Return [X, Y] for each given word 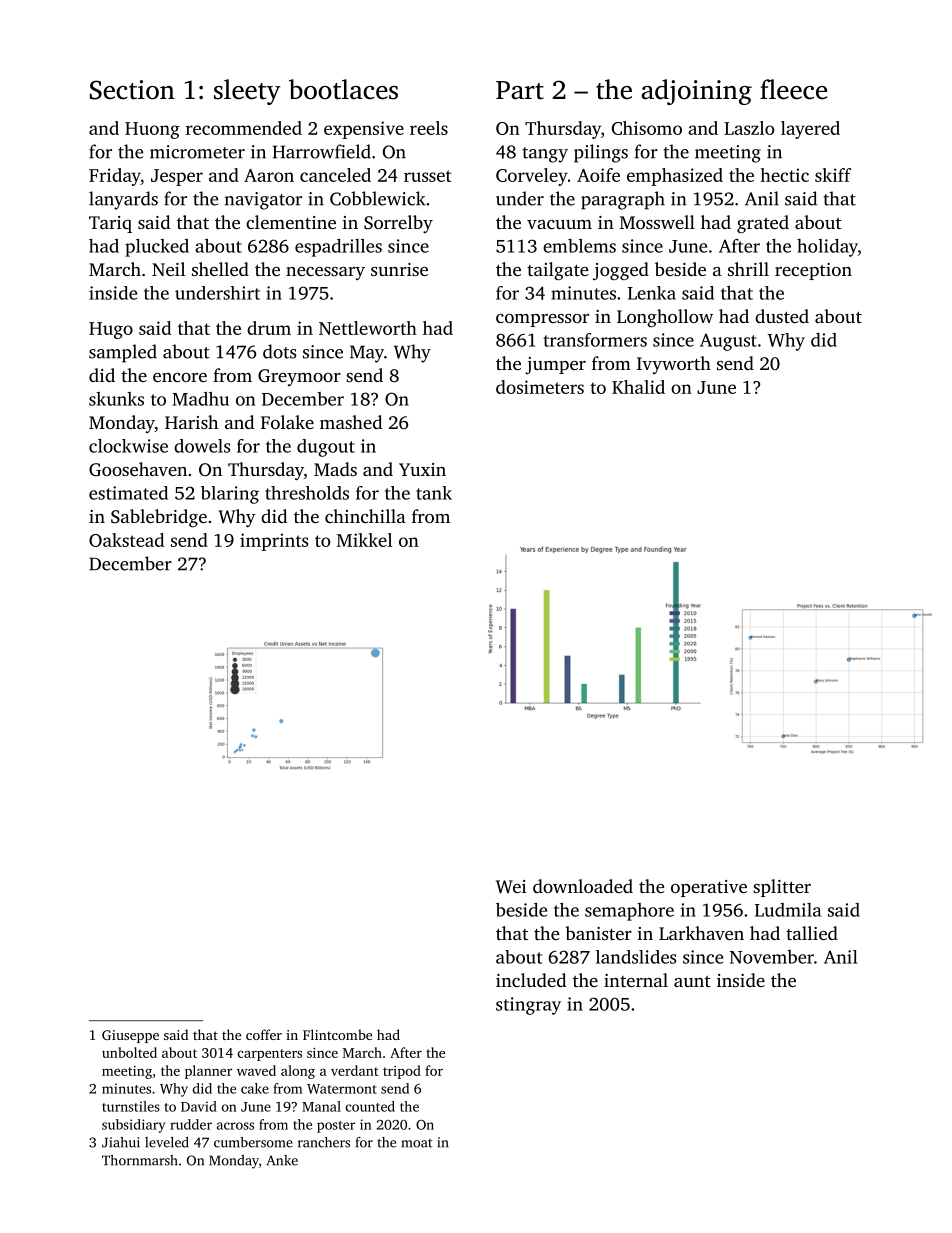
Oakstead [126, 540]
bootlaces [343, 89]
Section [132, 90]
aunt [692, 981]
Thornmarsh [140, 1160]
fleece [793, 89]
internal [636, 980]
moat [416, 1143]
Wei [511, 887]
